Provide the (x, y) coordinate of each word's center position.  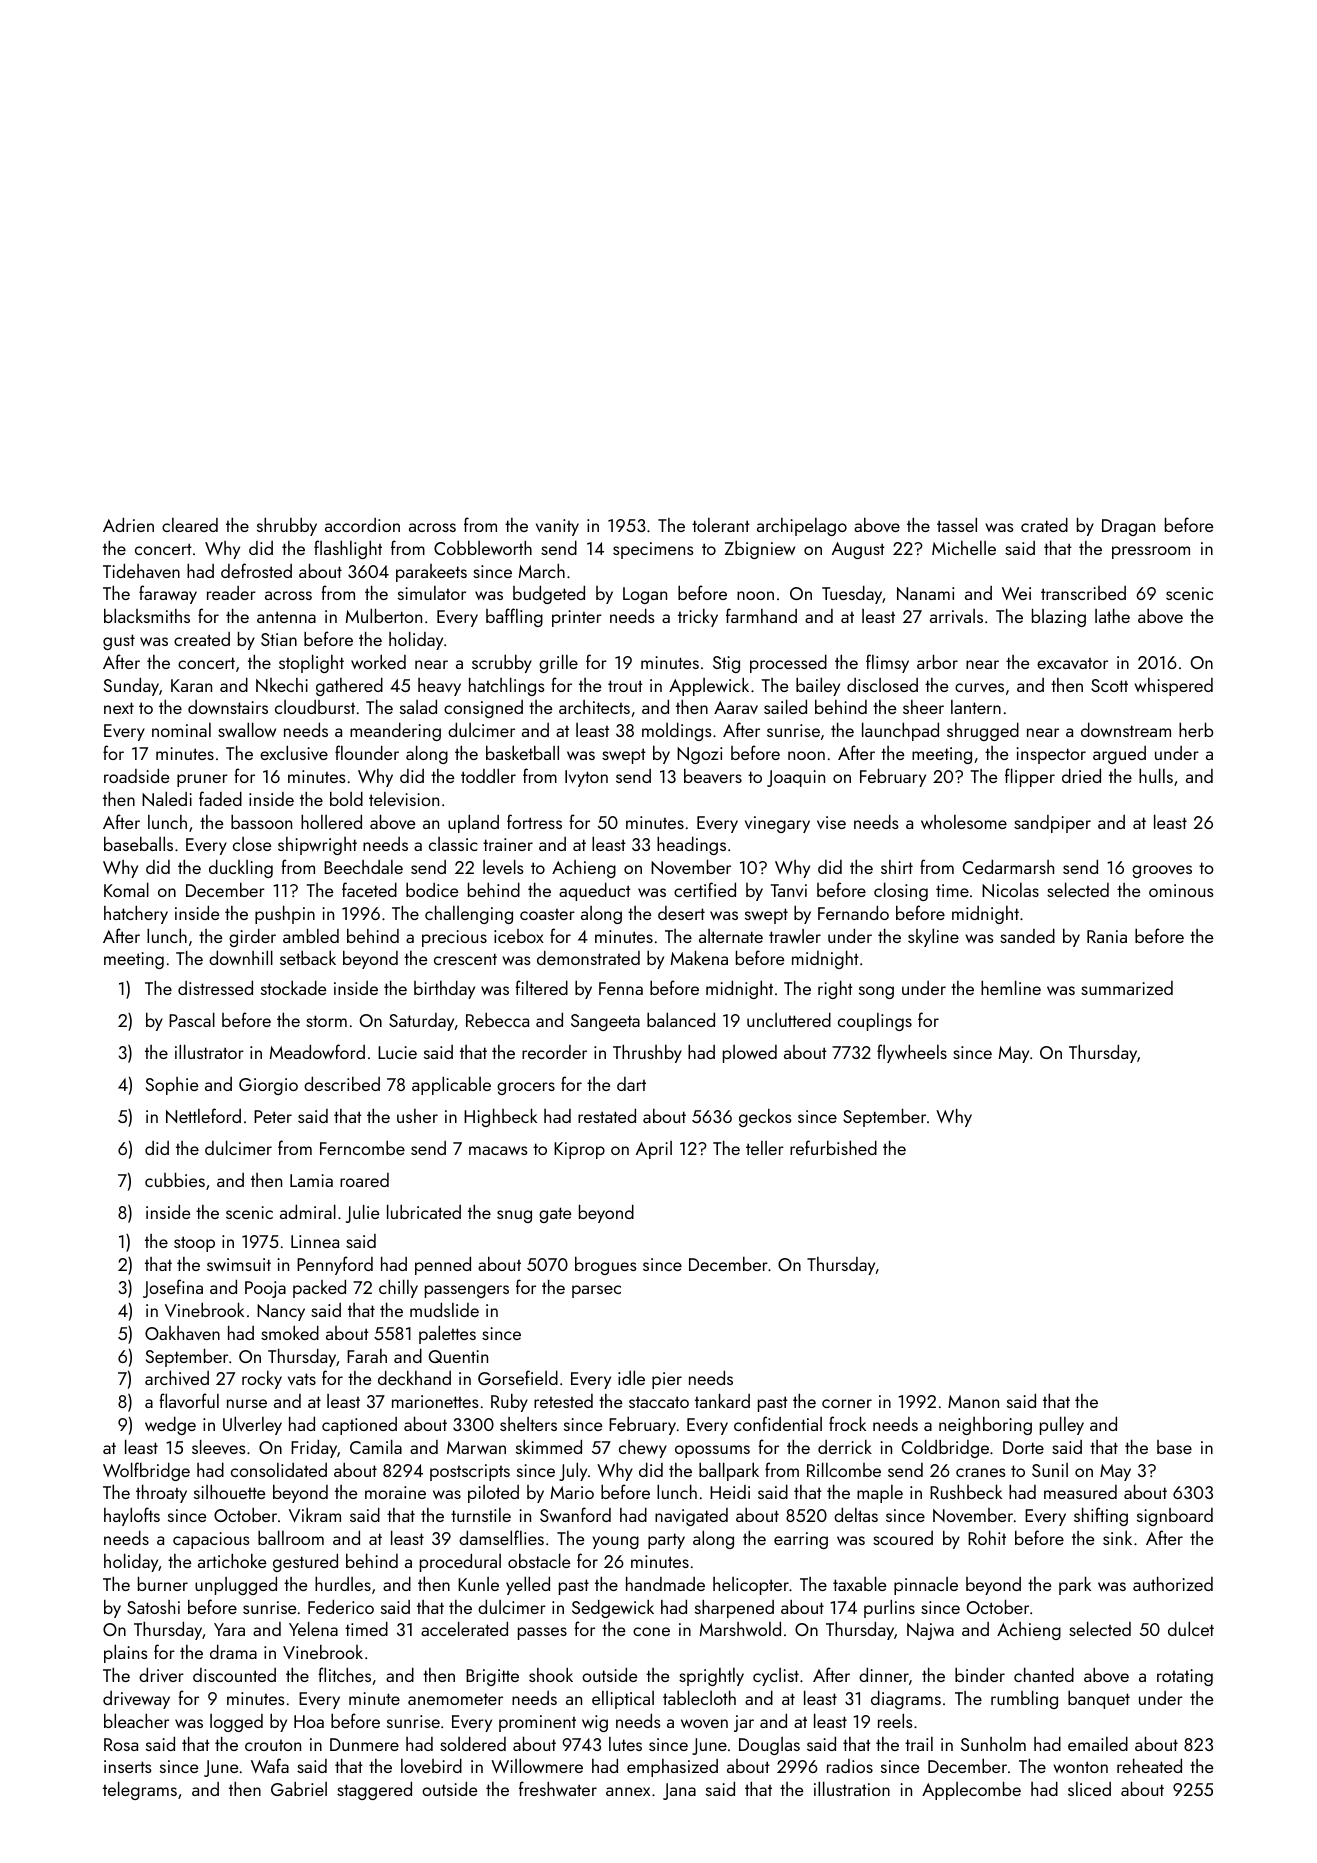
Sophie (172, 1086)
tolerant (721, 525)
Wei (1016, 593)
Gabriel (299, 1789)
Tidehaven (141, 570)
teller (765, 1148)
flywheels (912, 1053)
